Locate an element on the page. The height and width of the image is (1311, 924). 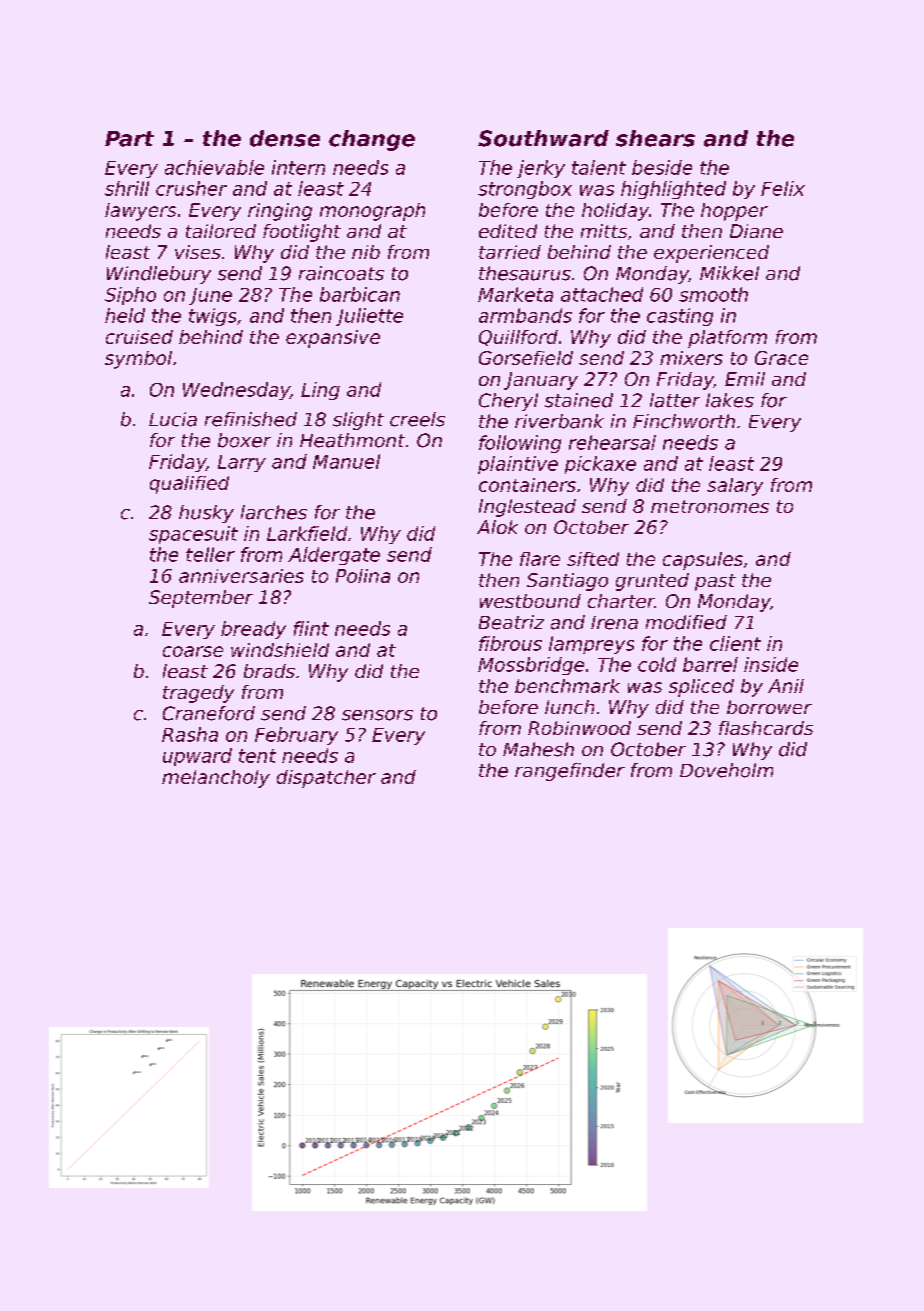
rangefinder is located at coordinates (570, 772).
